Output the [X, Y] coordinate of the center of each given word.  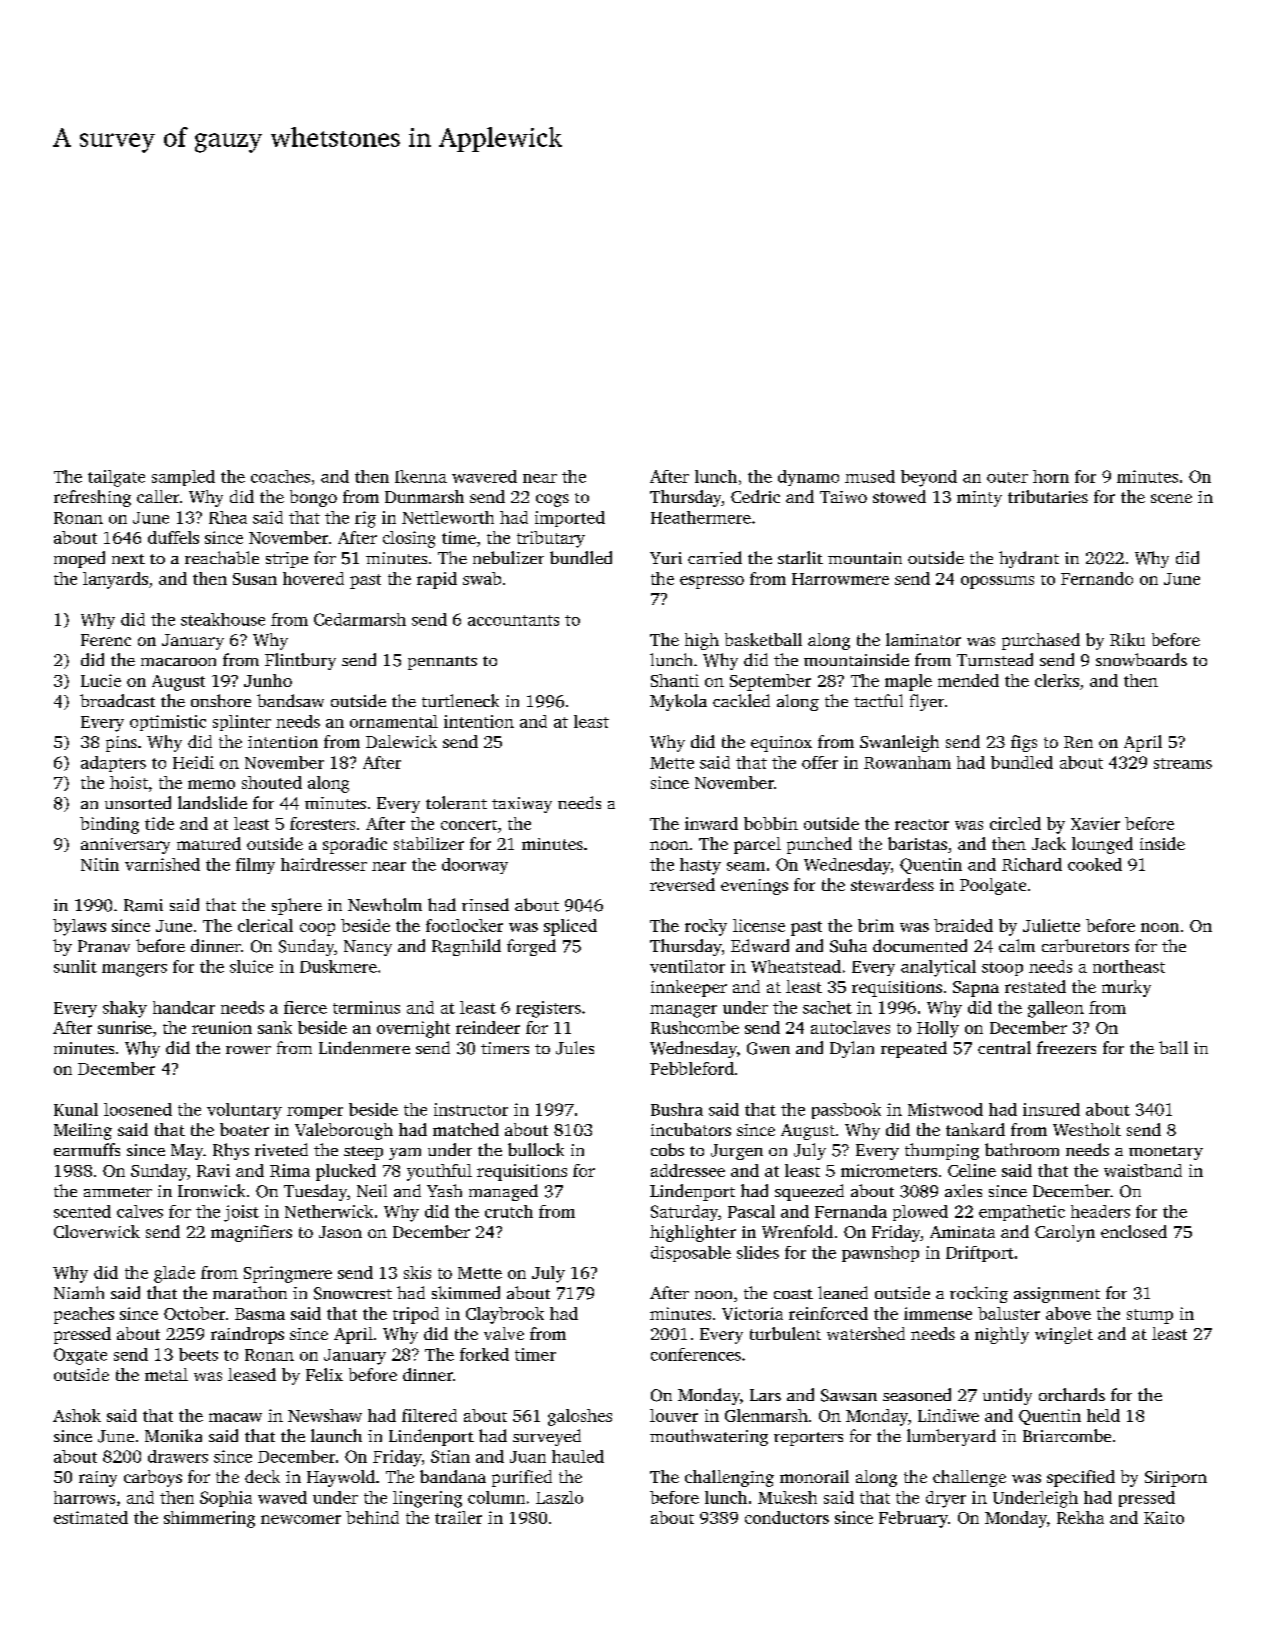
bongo [313, 498]
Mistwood [945, 1109]
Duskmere [338, 966]
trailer [458, 1517]
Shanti [675, 680]
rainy [98, 1479]
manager [683, 1011]
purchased [1041, 641]
